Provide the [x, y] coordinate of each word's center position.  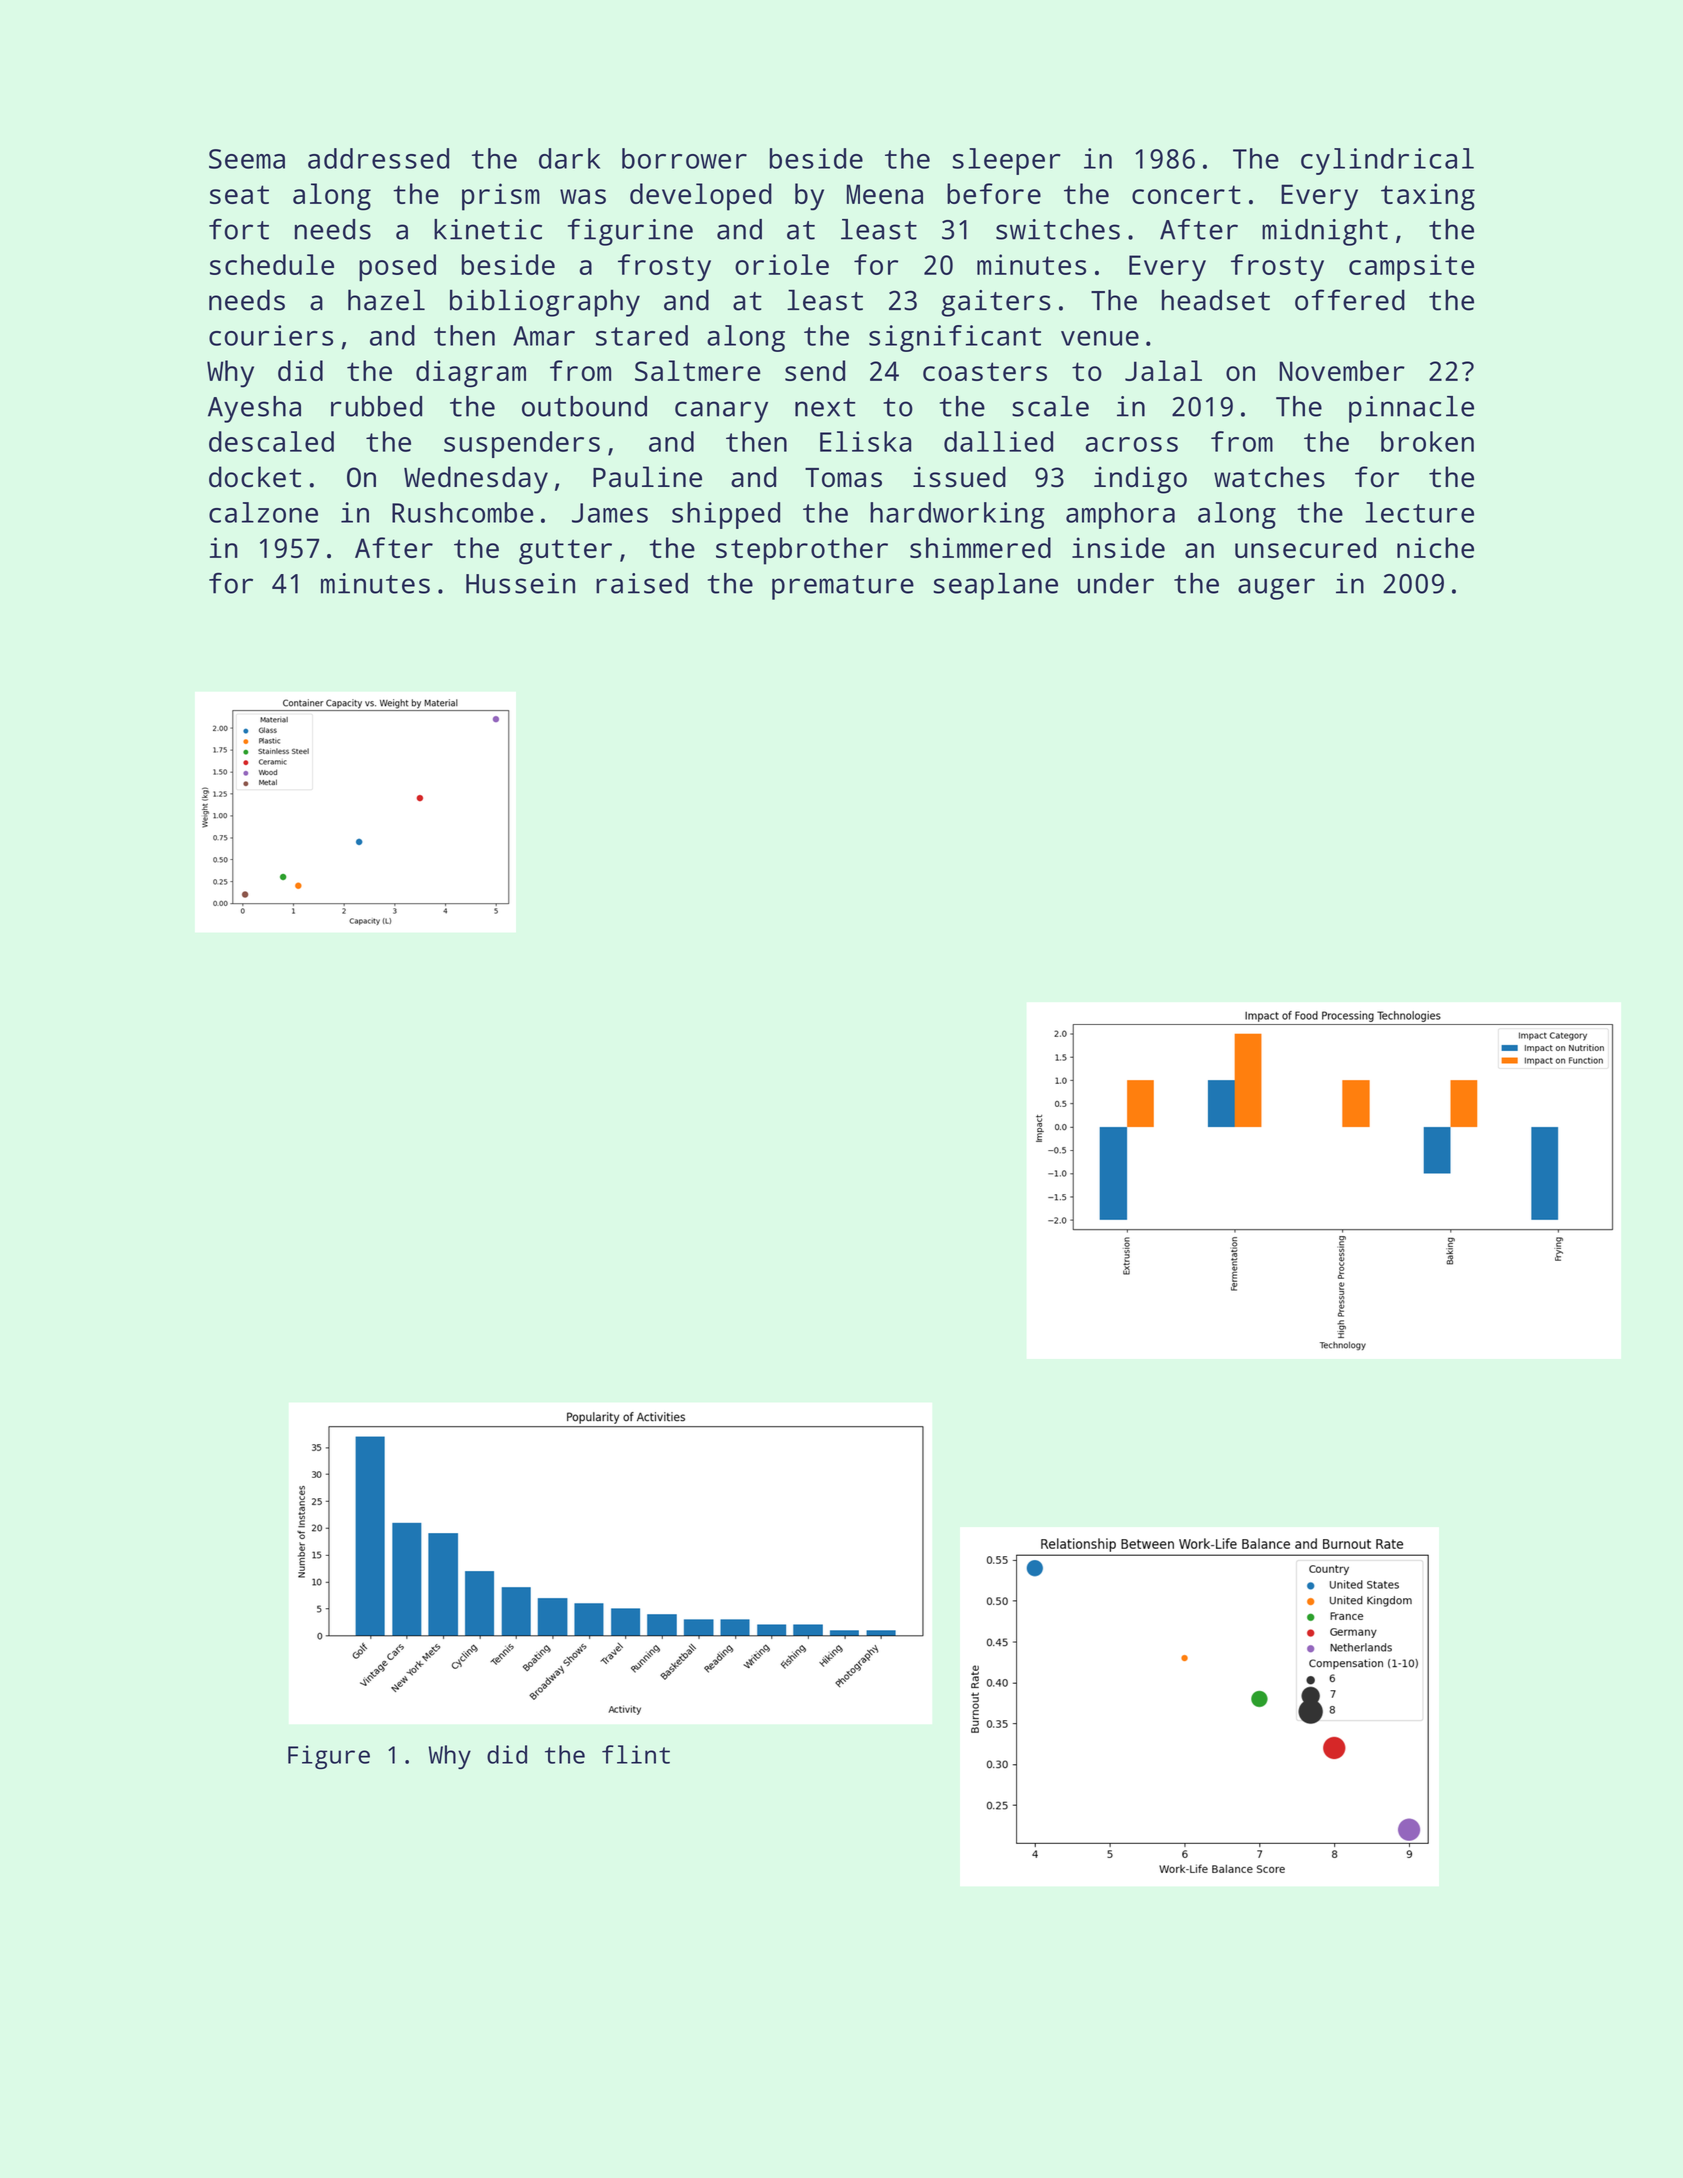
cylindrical [1387, 161]
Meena [885, 194]
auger [1276, 589]
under [1116, 583]
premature [843, 587]
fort [239, 229]
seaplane [995, 586]
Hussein [520, 583]
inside [1118, 547]
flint [636, 1754]
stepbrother [802, 551]
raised [642, 583]
